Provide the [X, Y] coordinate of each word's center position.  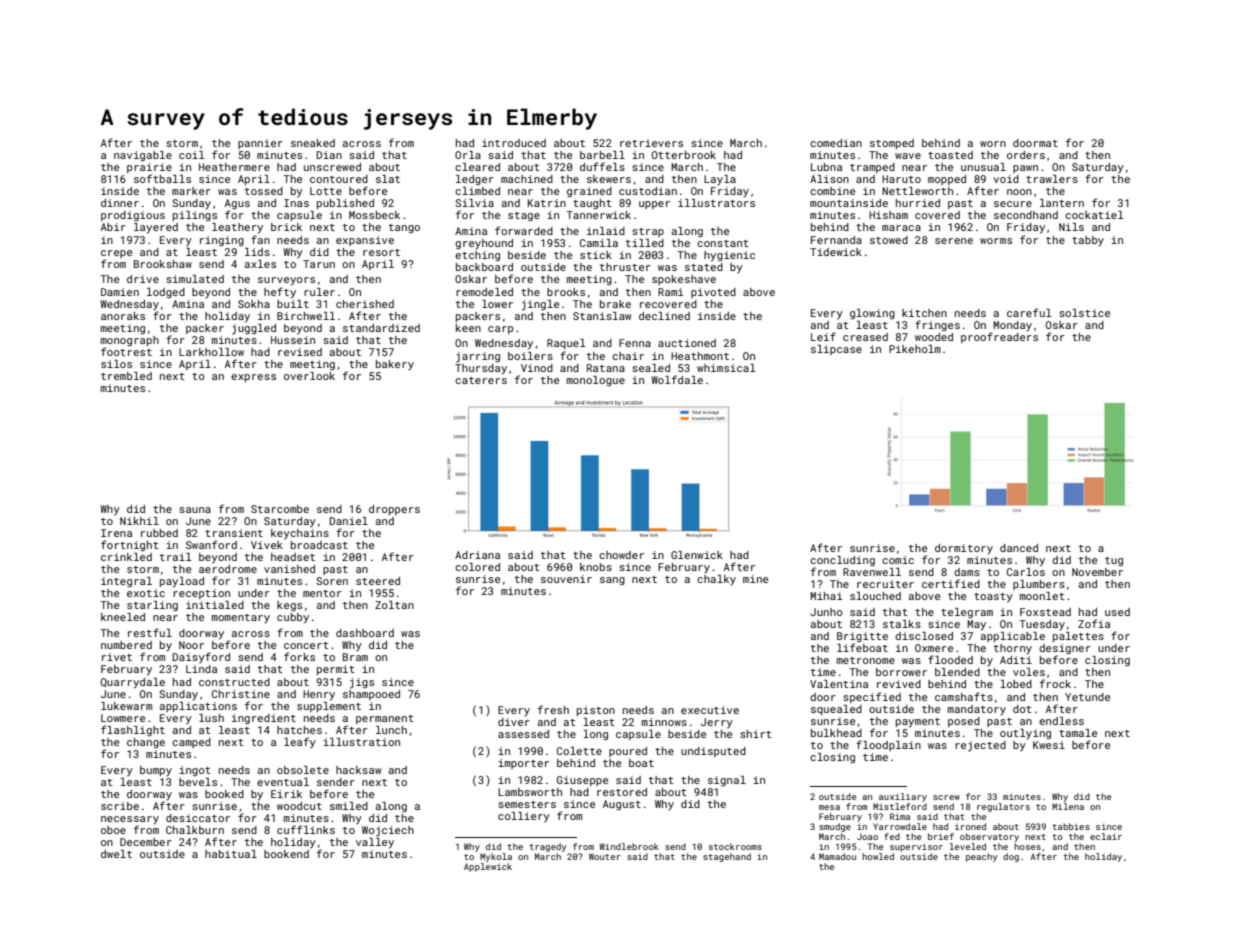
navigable [143, 156]
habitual [231, 854]
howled [878, 856]
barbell [602, 155]
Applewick [488, 867]
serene [954, 241]
